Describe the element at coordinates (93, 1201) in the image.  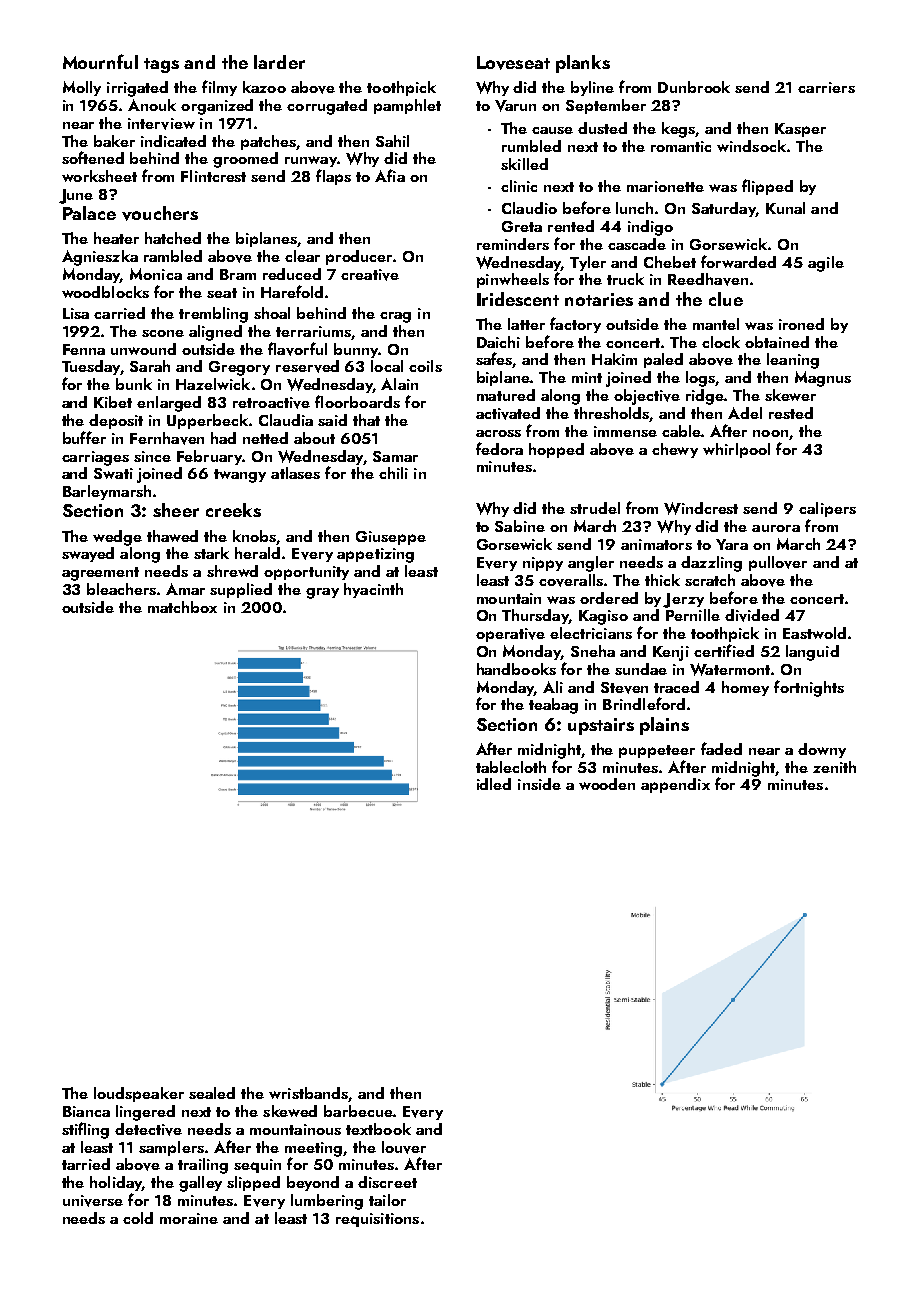
I see `universe` at that location.
